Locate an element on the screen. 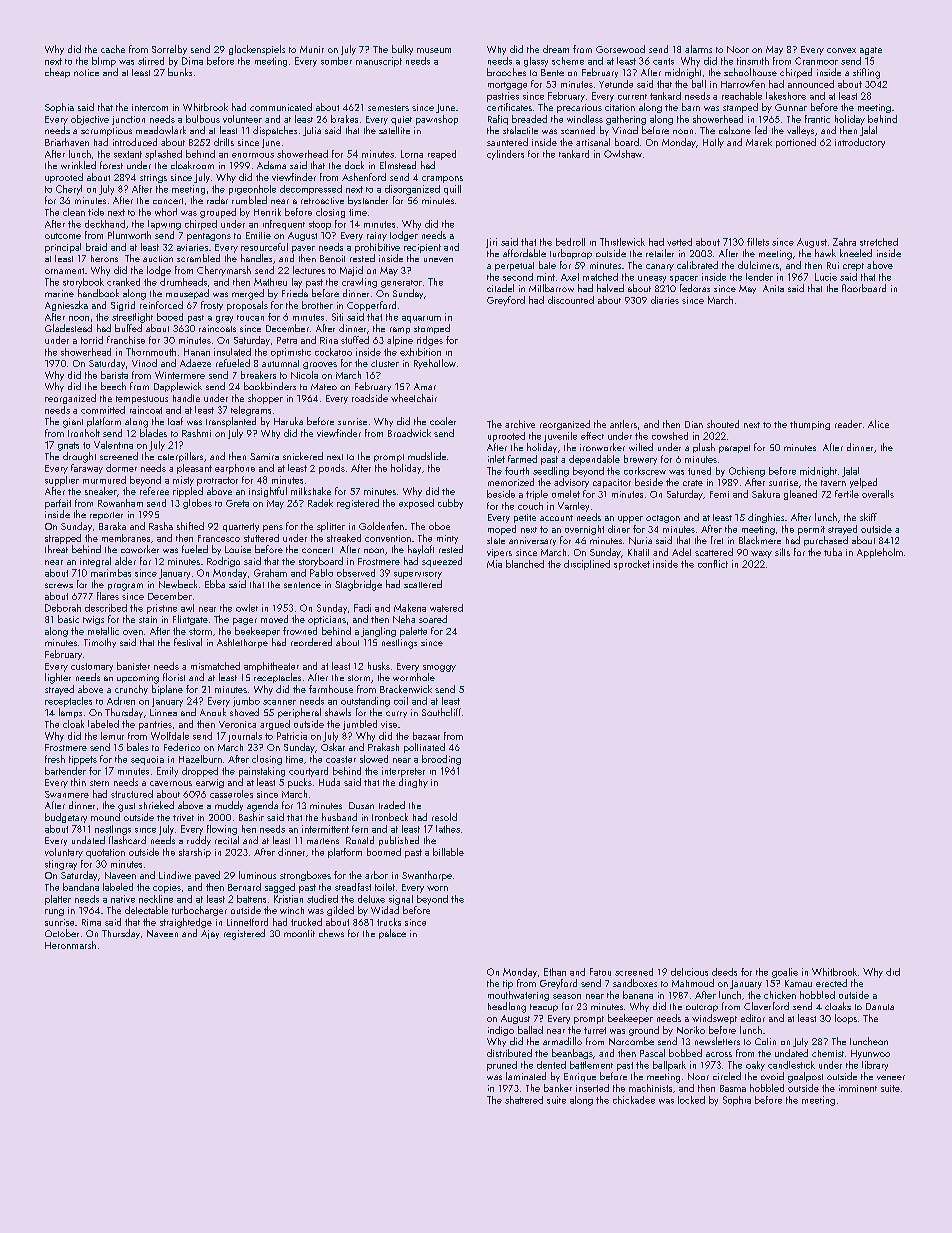 The image size is (952, 1233). enormous is located at coordinates (253, 155).
